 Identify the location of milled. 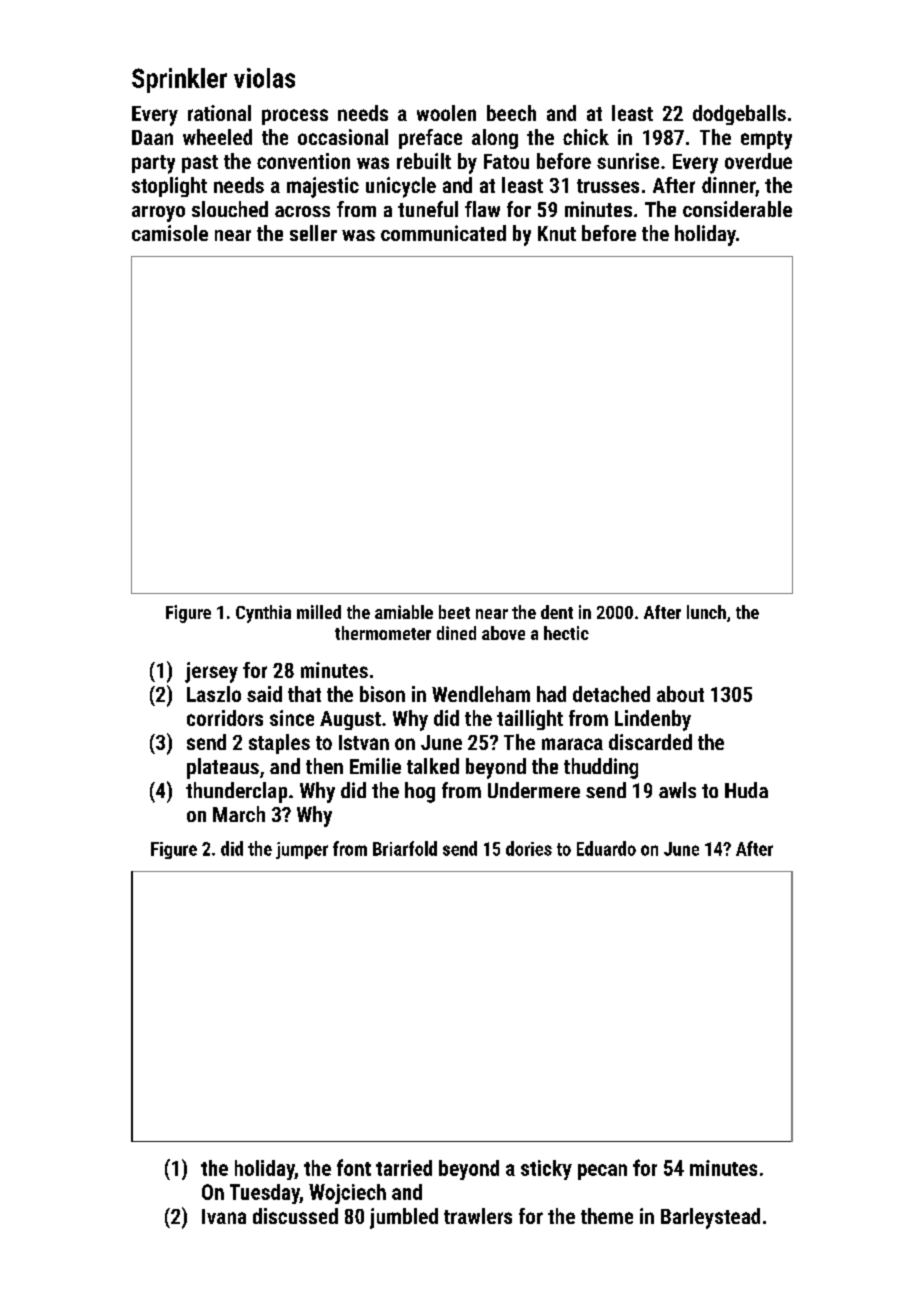
(319, 612).
